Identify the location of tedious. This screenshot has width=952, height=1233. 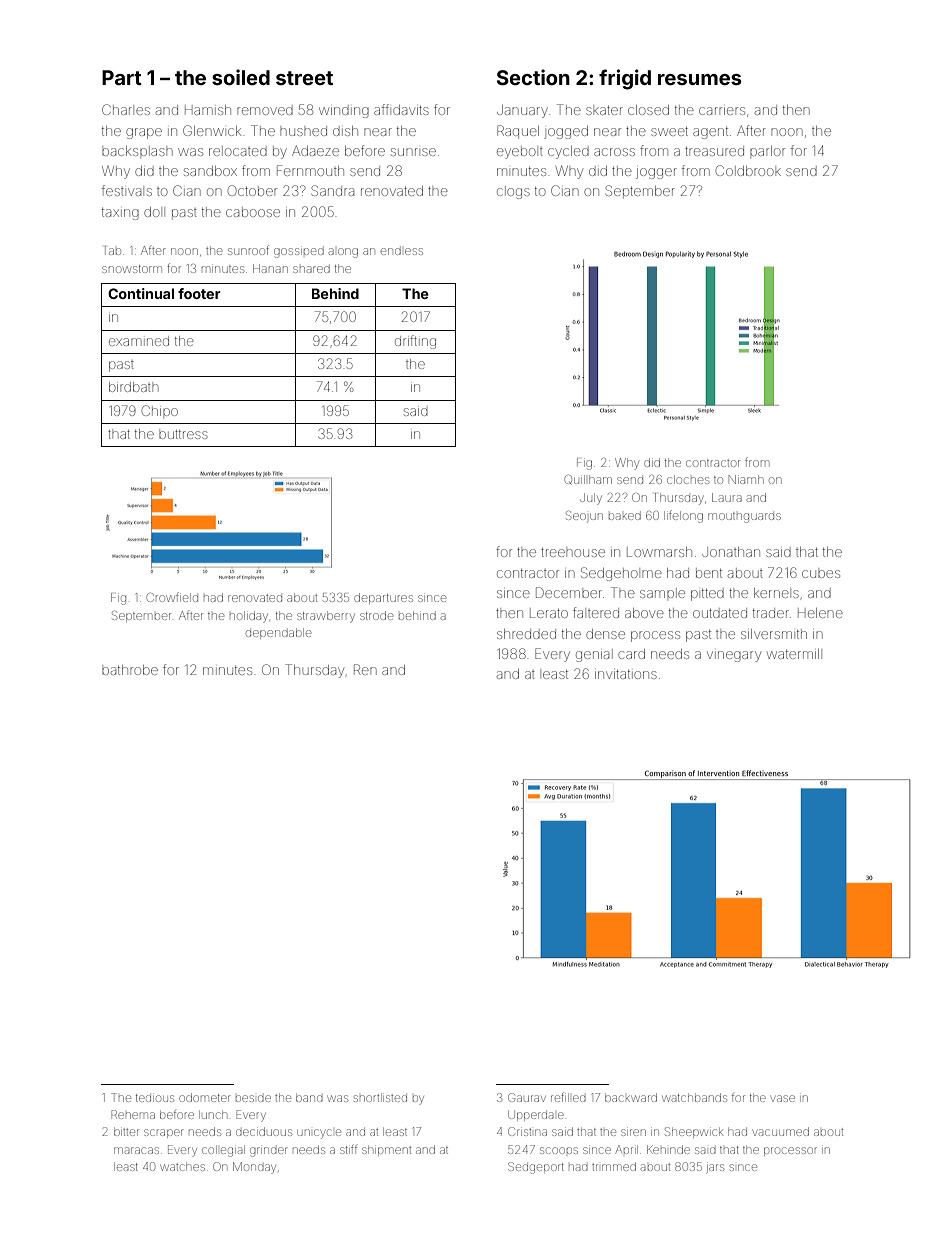
(155, 1098).
